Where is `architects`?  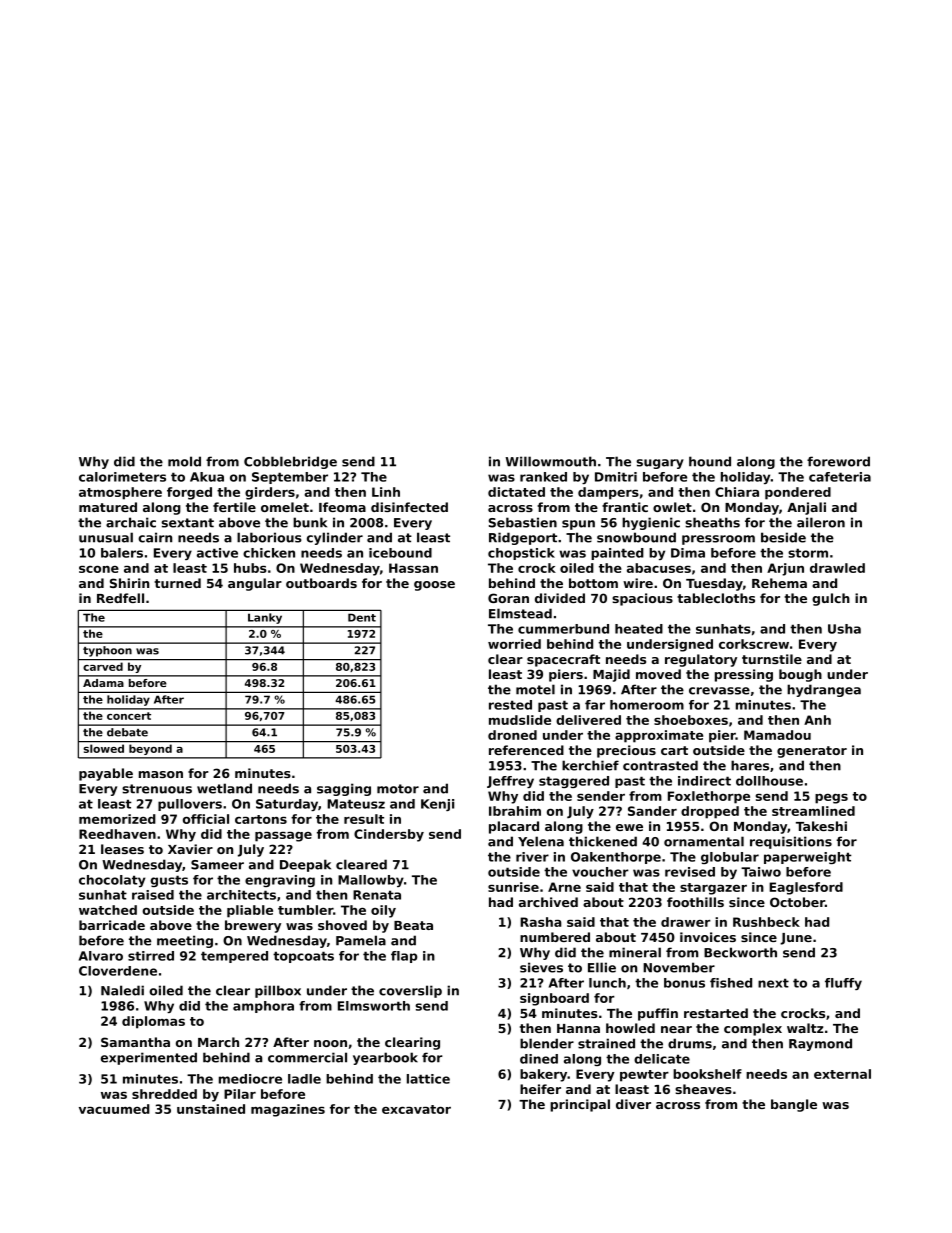
architects is located at coordinates (241, 895).
